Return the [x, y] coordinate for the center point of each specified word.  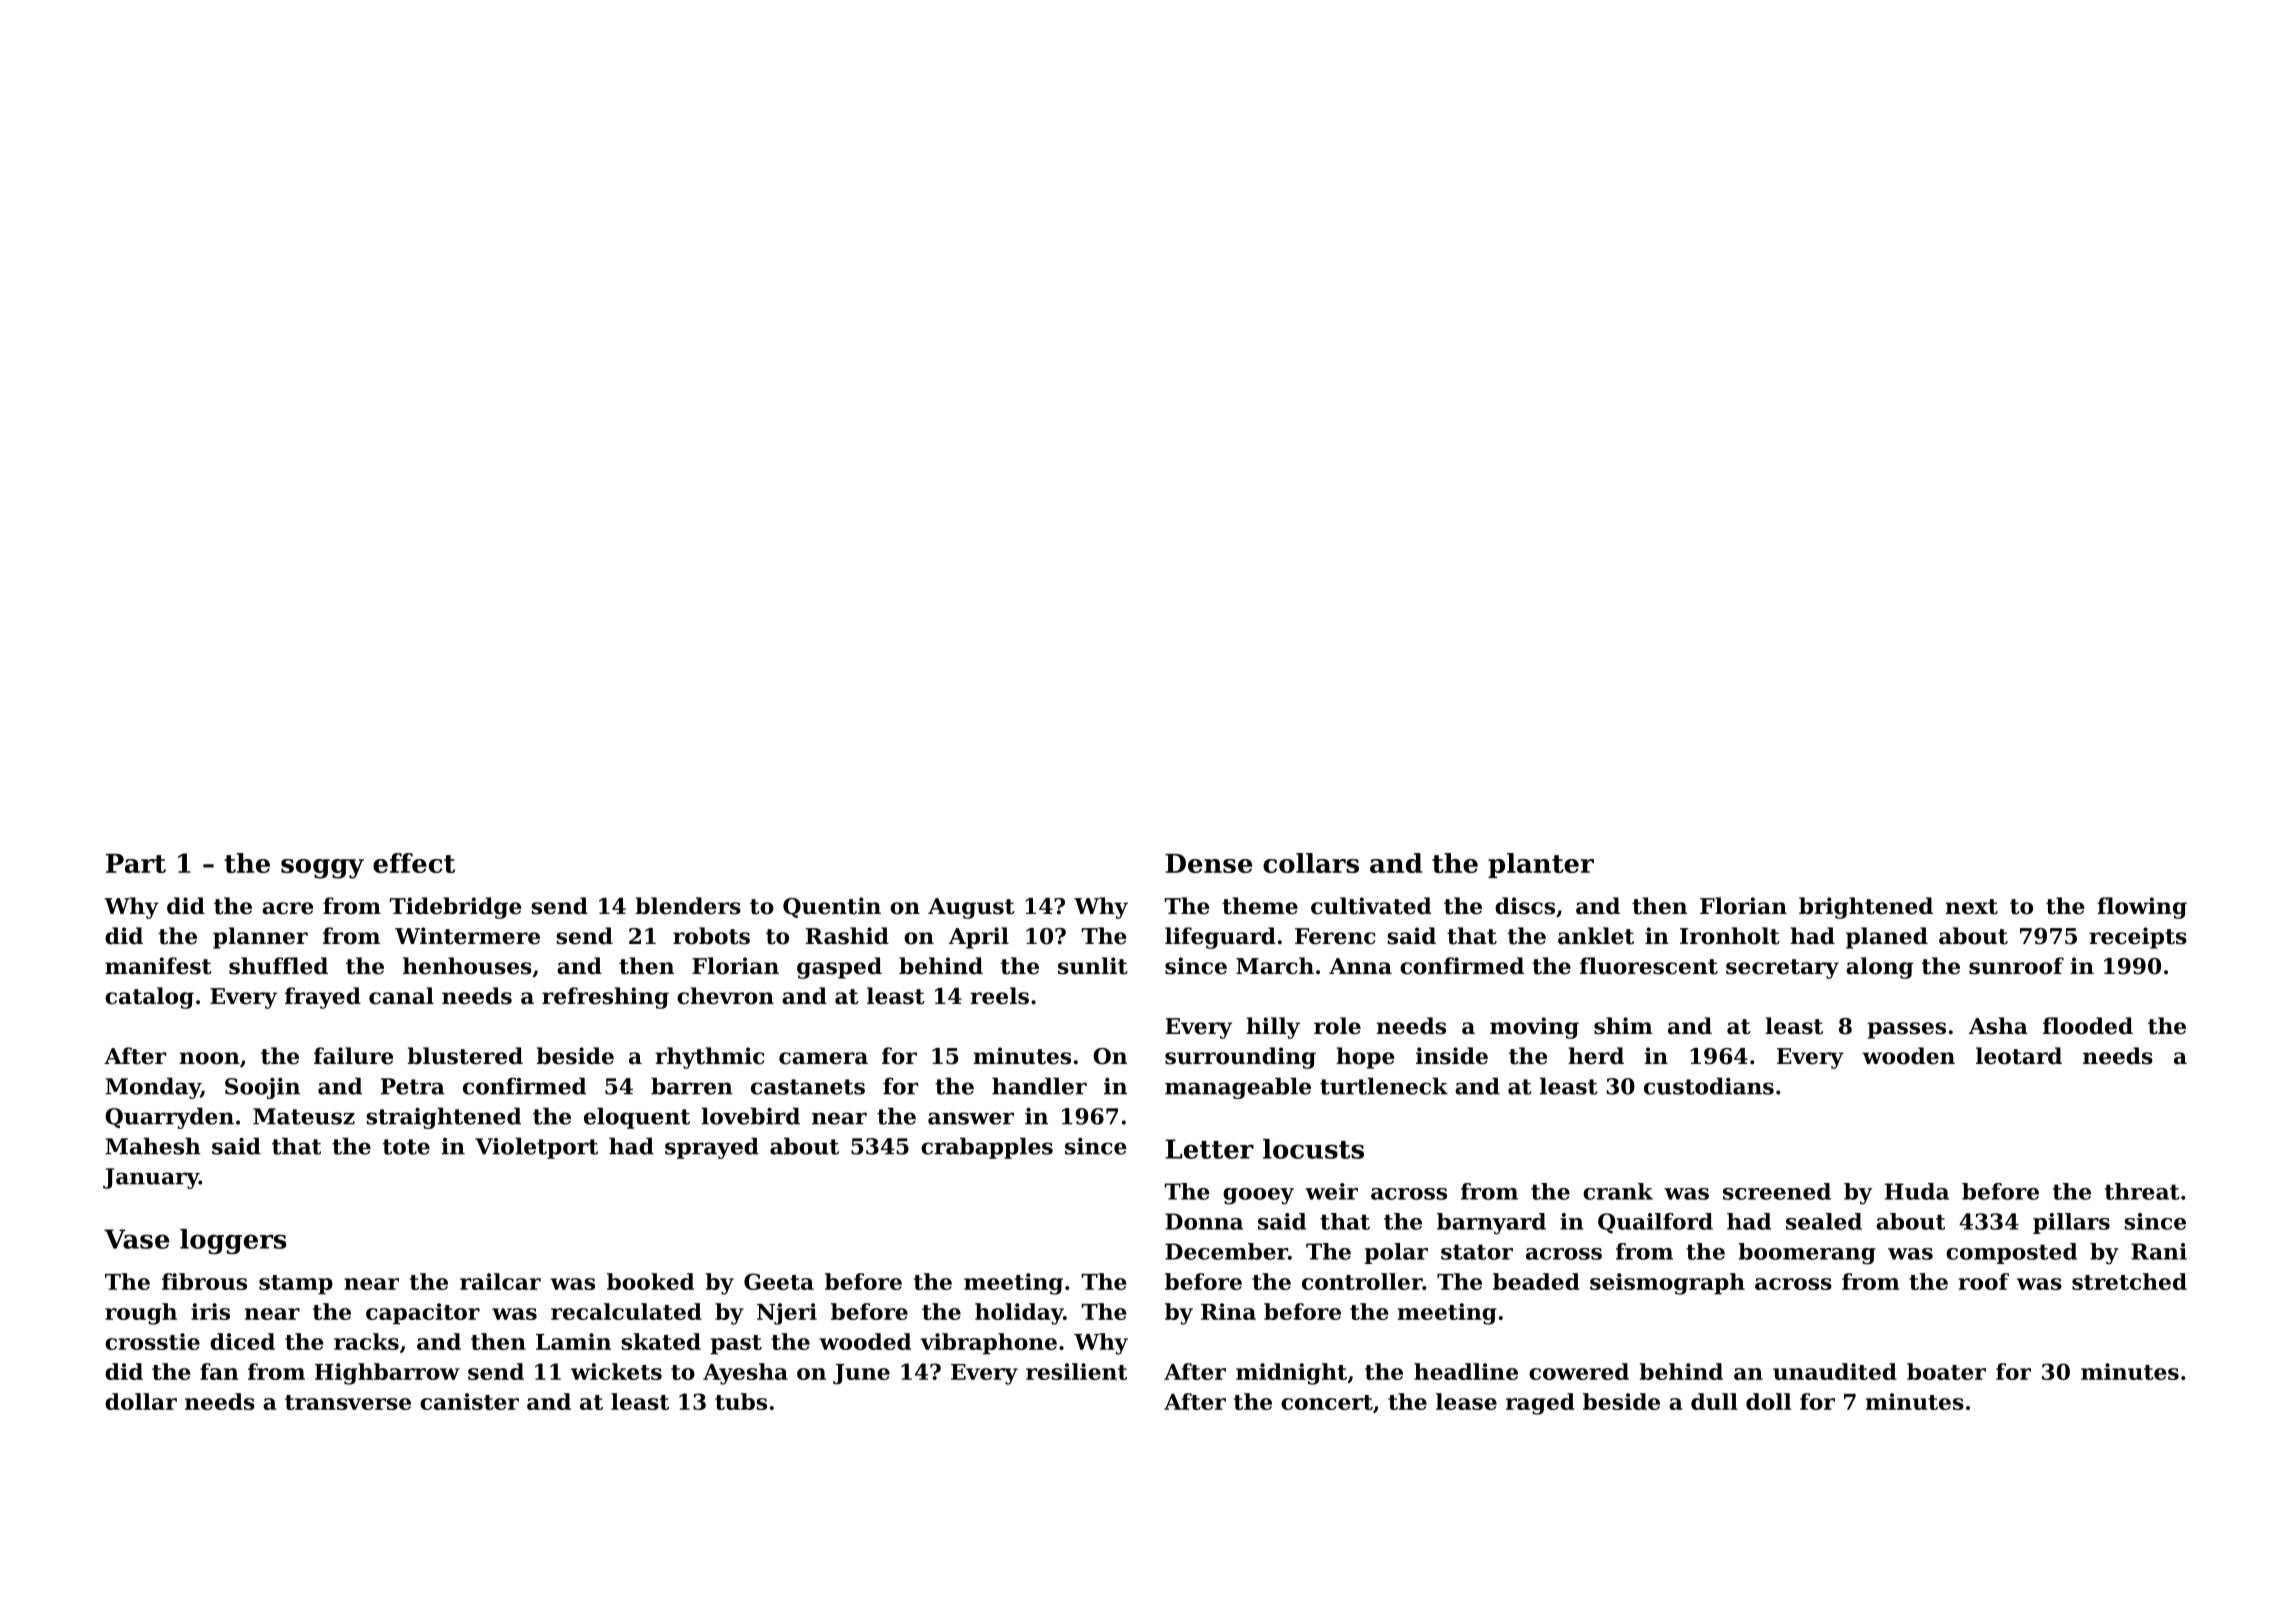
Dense [1208, 863]
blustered [465, 1056]
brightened [1866, 908]
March [1275, 966]
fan [219, 1371]
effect [414, 863]
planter [1541, 865]
